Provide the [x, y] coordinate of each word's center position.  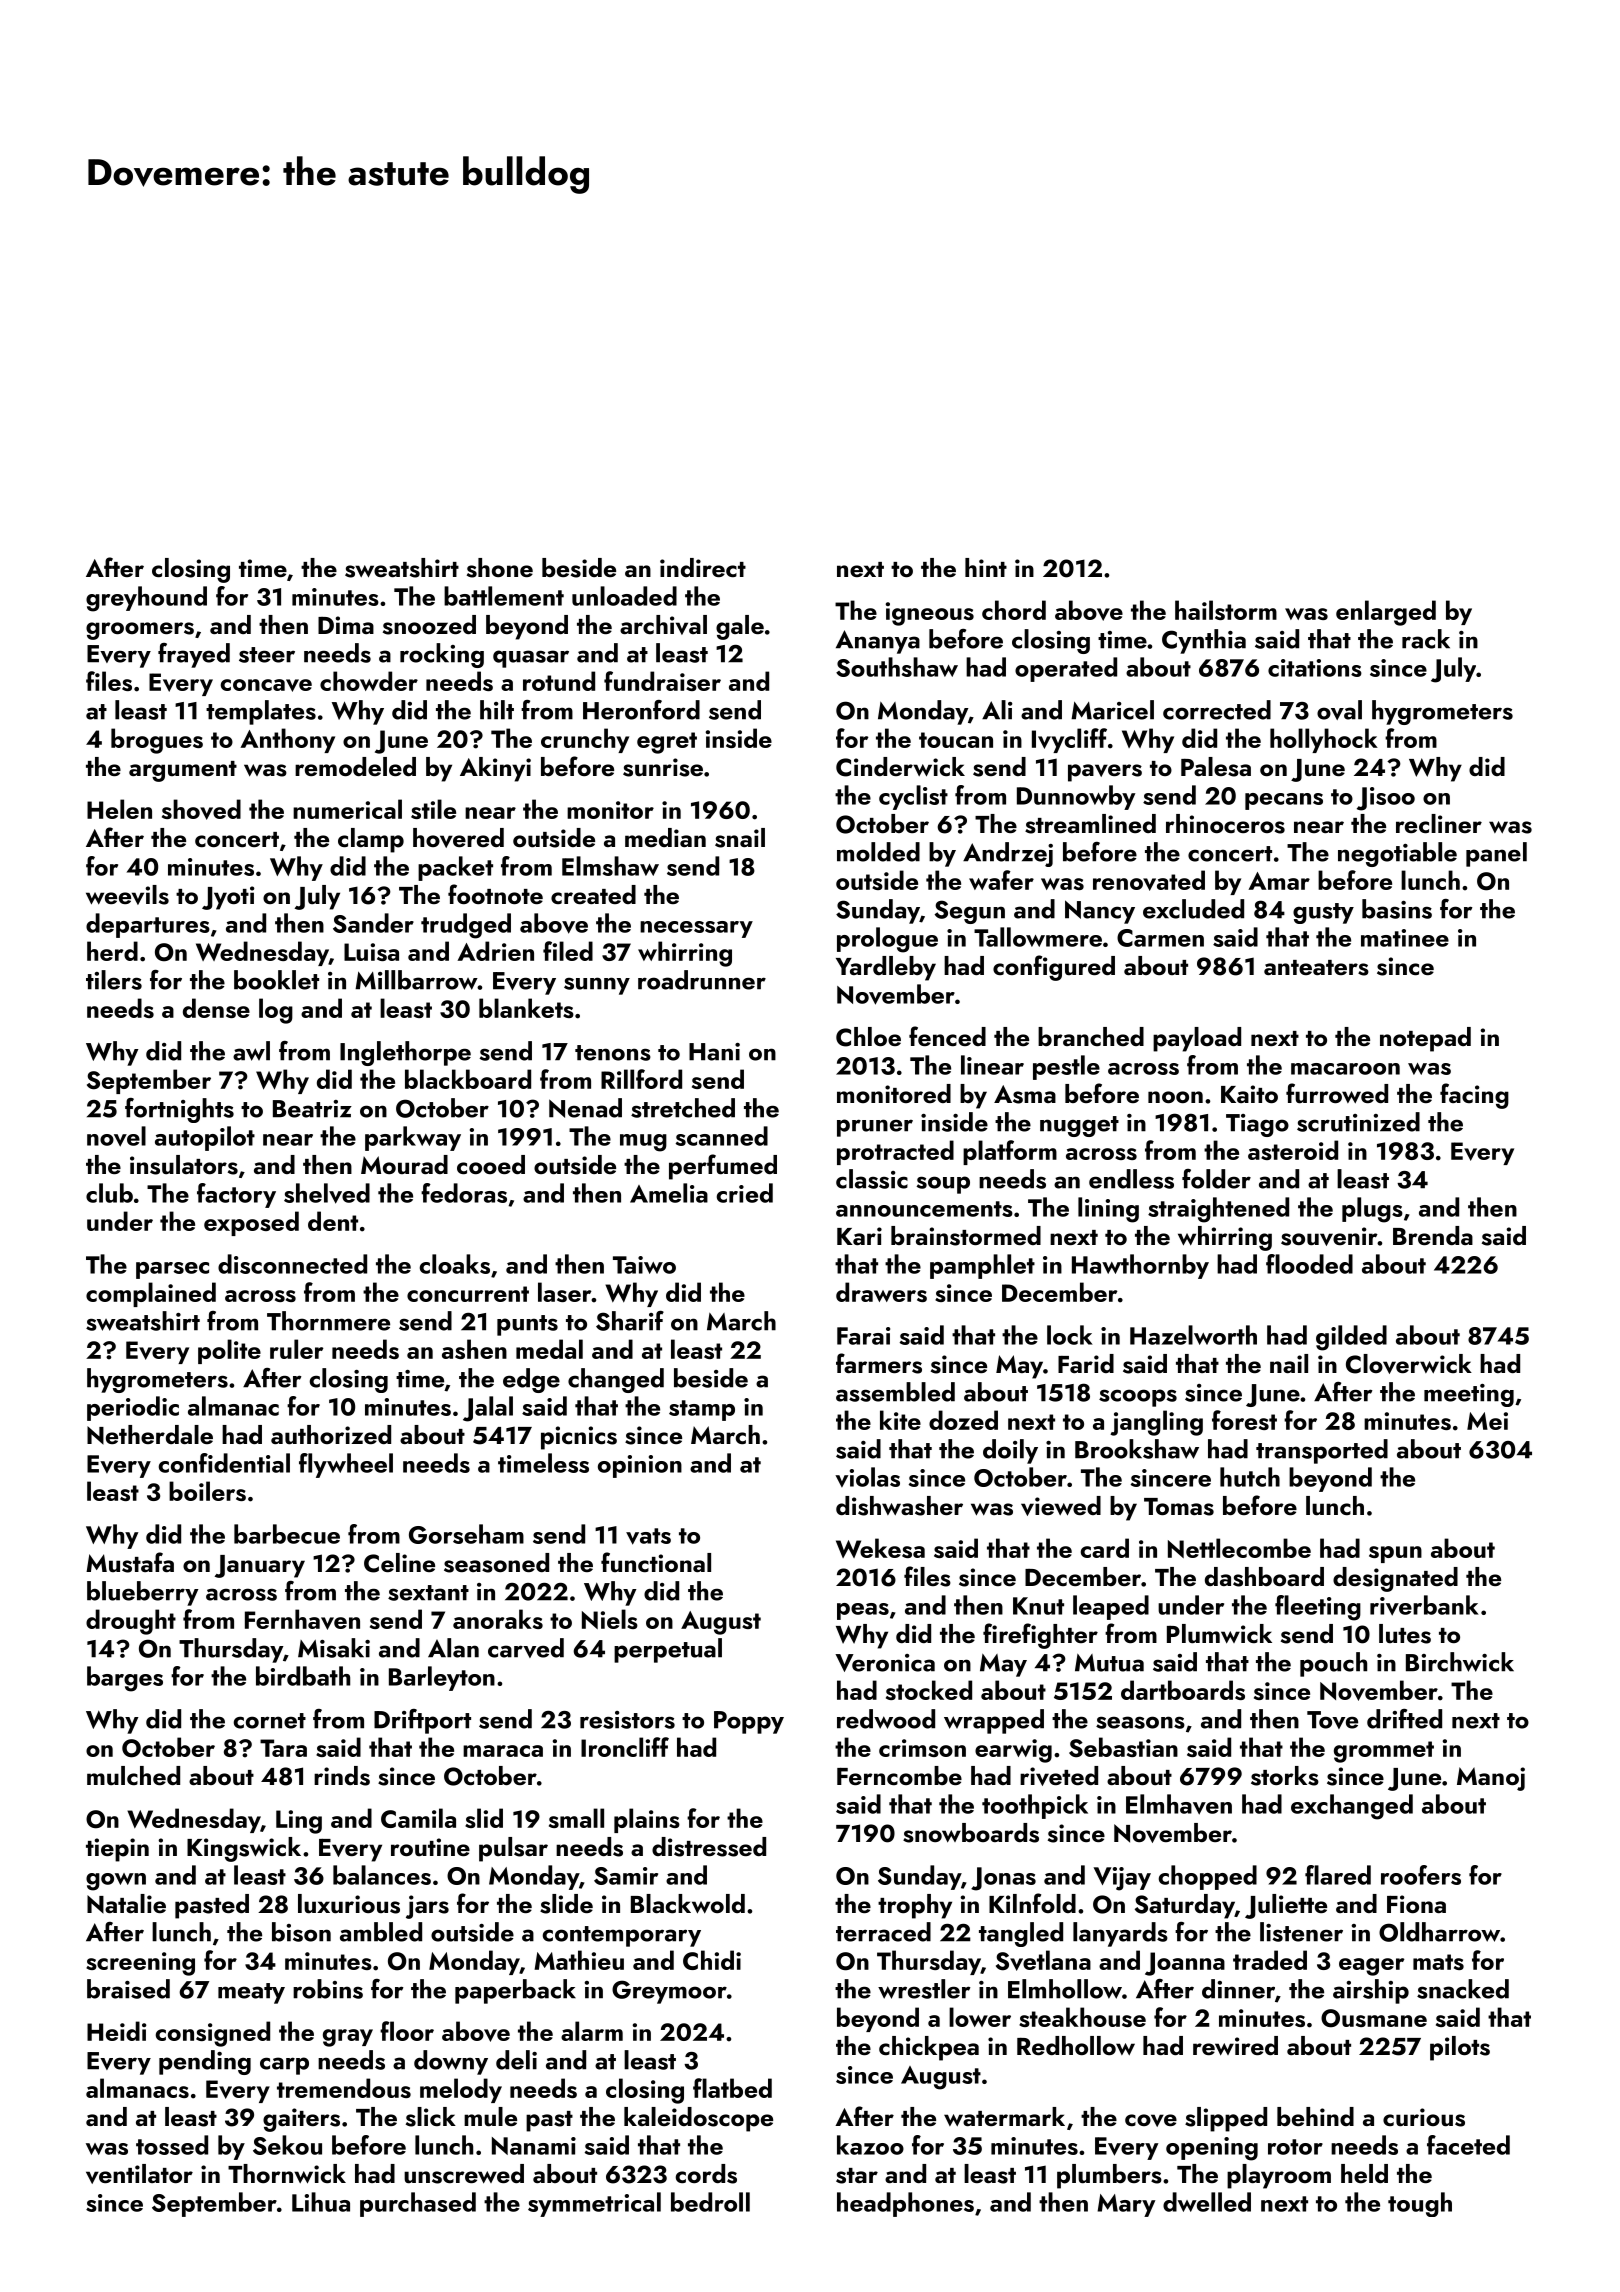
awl [251, 1051]
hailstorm [1226, 610]
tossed [172, 2145]
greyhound [146, 599]
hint [986, 567]
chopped [1208, 1877]
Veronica [885, 1663]
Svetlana [1043, 1960]
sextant [428, 1593]
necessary [696, 929]
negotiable [1397, 854]
